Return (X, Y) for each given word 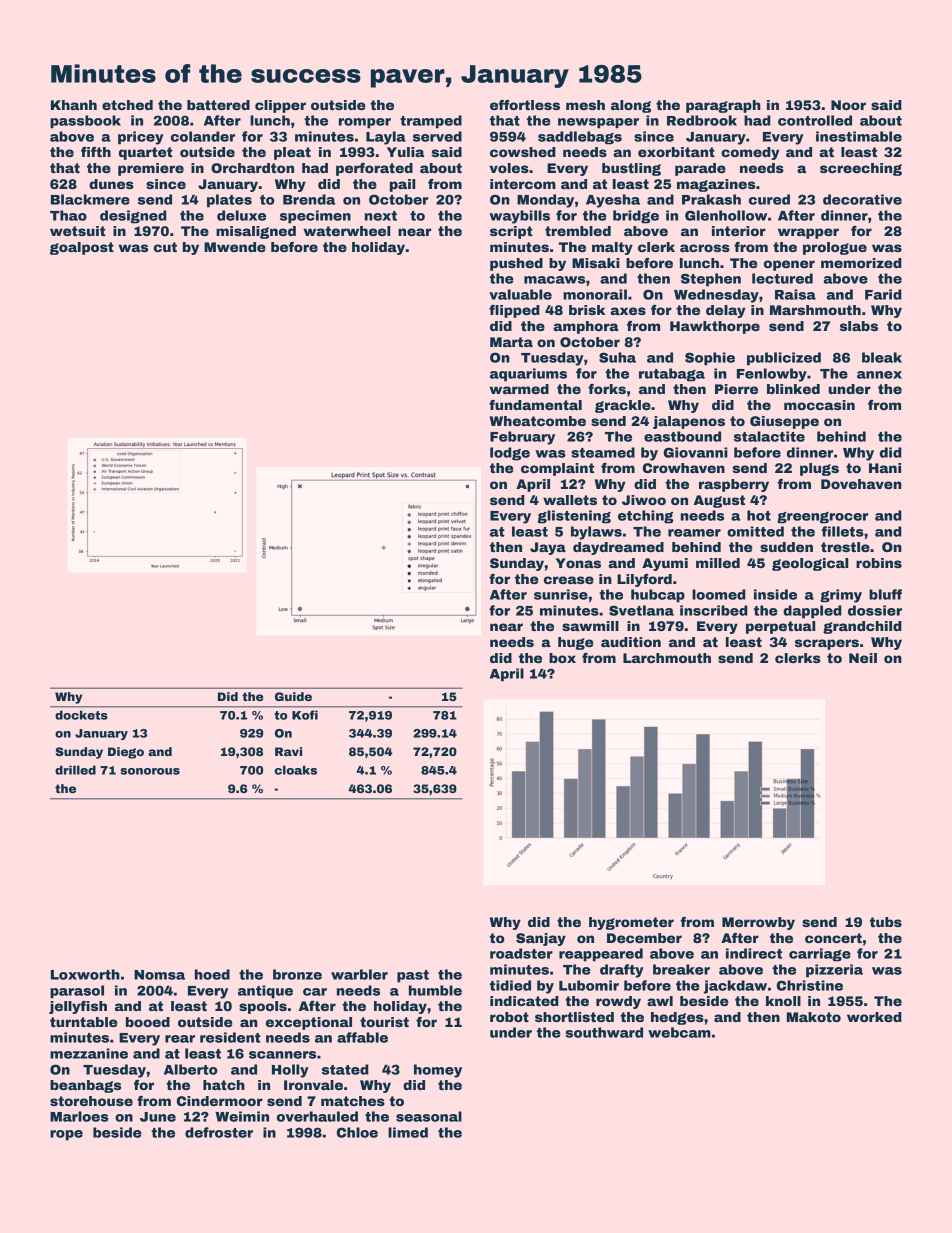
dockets (81, 715)
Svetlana (641, 610)
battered (218, 105)
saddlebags (580, 138)
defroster (219, 1132)
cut (165, 247)
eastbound (682, 436)
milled (718, 563)
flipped (514, 311)
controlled (815, 120)
